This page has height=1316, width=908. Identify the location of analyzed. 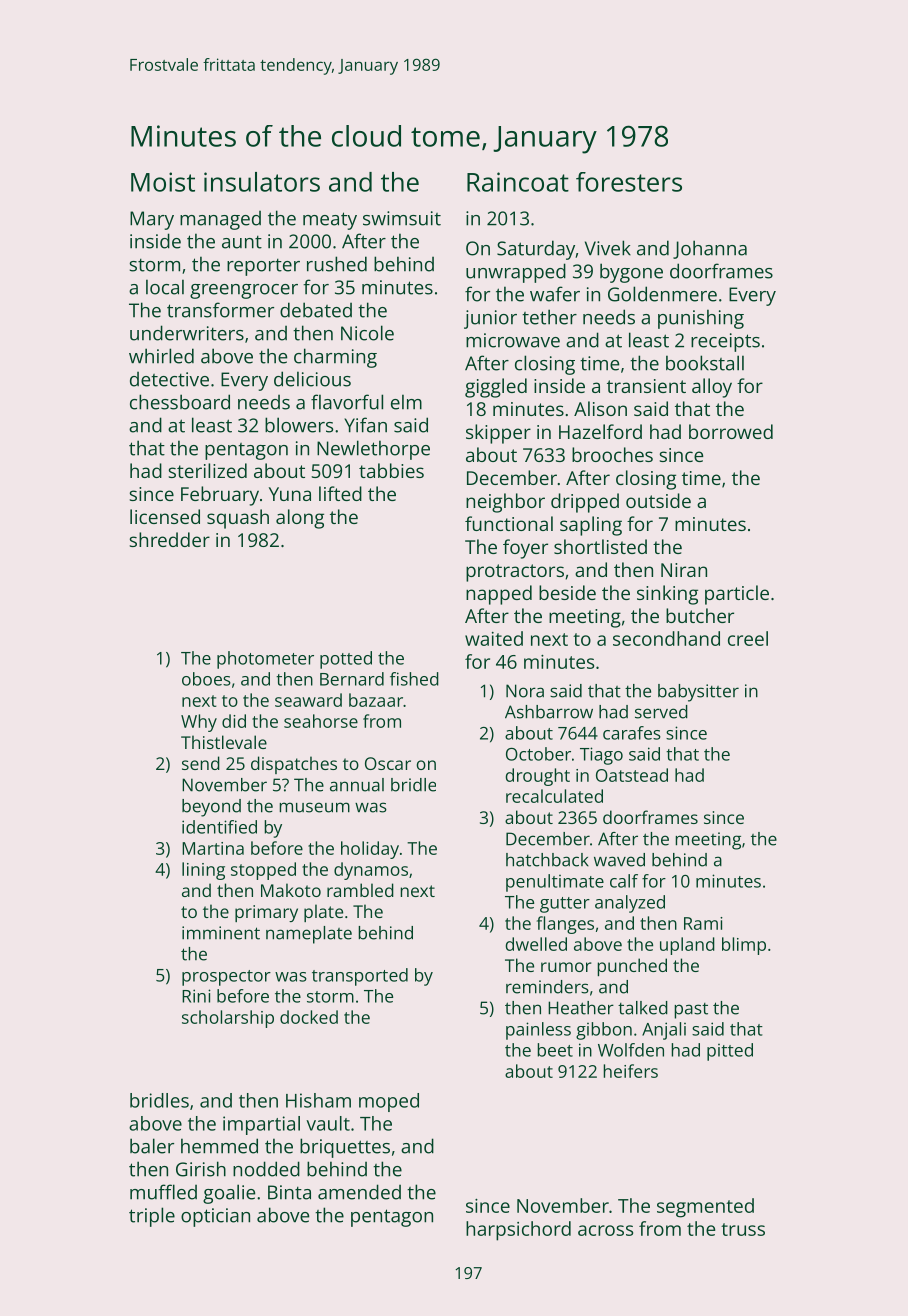
(630, 904).
